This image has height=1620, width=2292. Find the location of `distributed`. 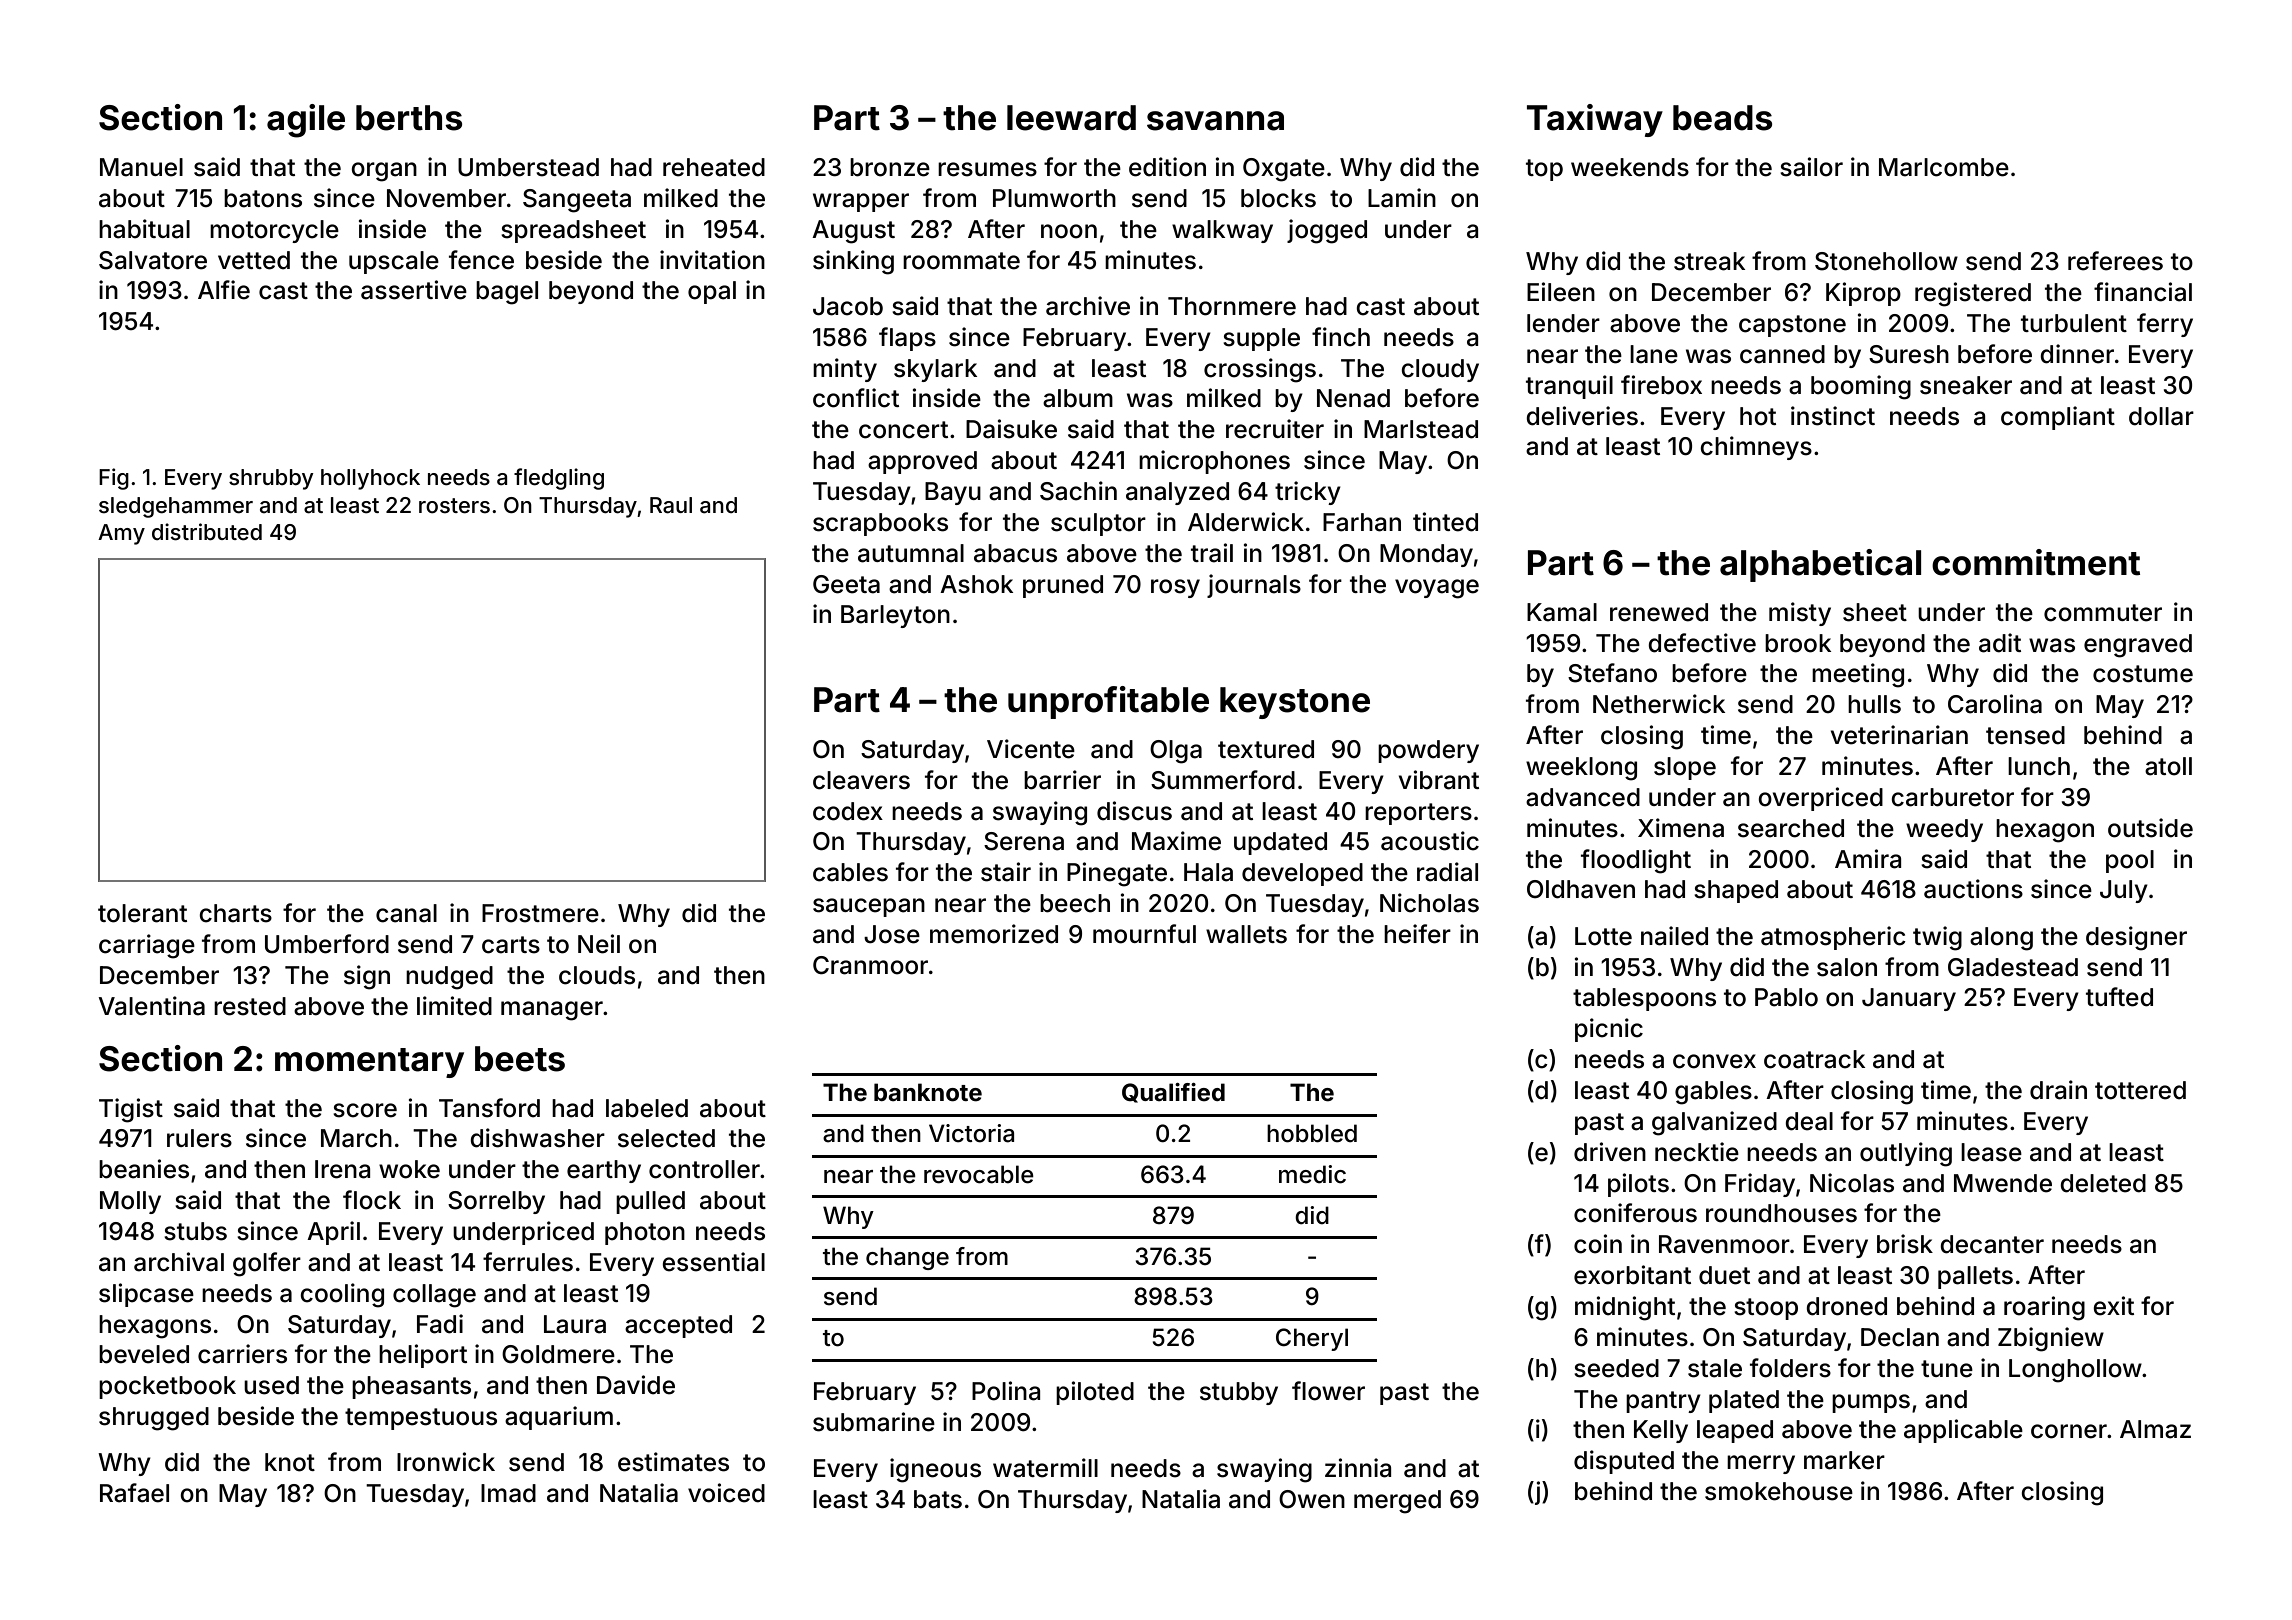

distributed is located at coordinates (207, 532).
